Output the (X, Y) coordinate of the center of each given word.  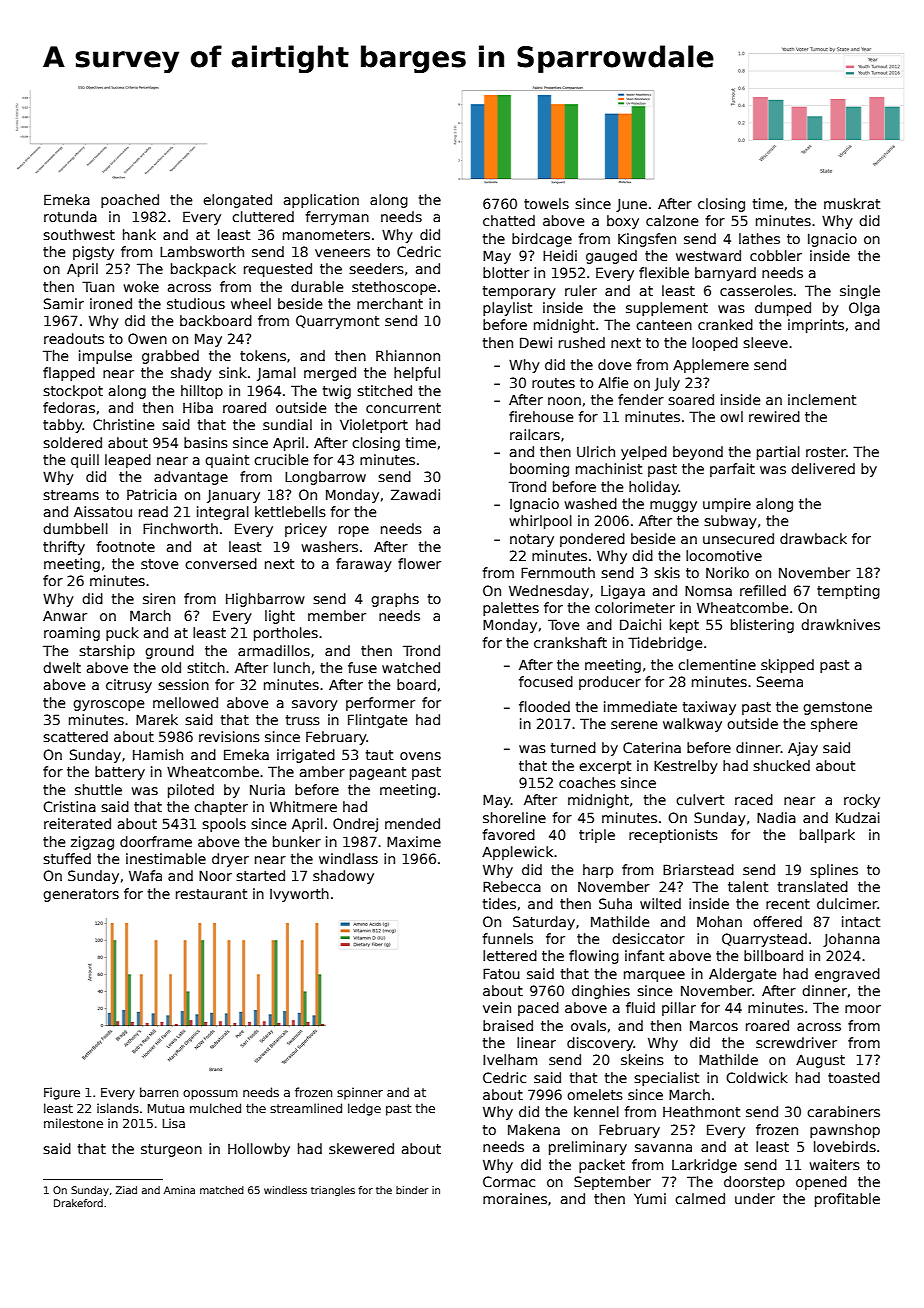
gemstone (837, 708)
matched (222, 1190)
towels (546, 203)
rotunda (70, 216)
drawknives (840, 624)
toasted (854, 1077)
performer (380, 704)
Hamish (158, 754)
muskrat (852, 203)
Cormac (509, 1181)
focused (546, 681)
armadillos (274, 650)
